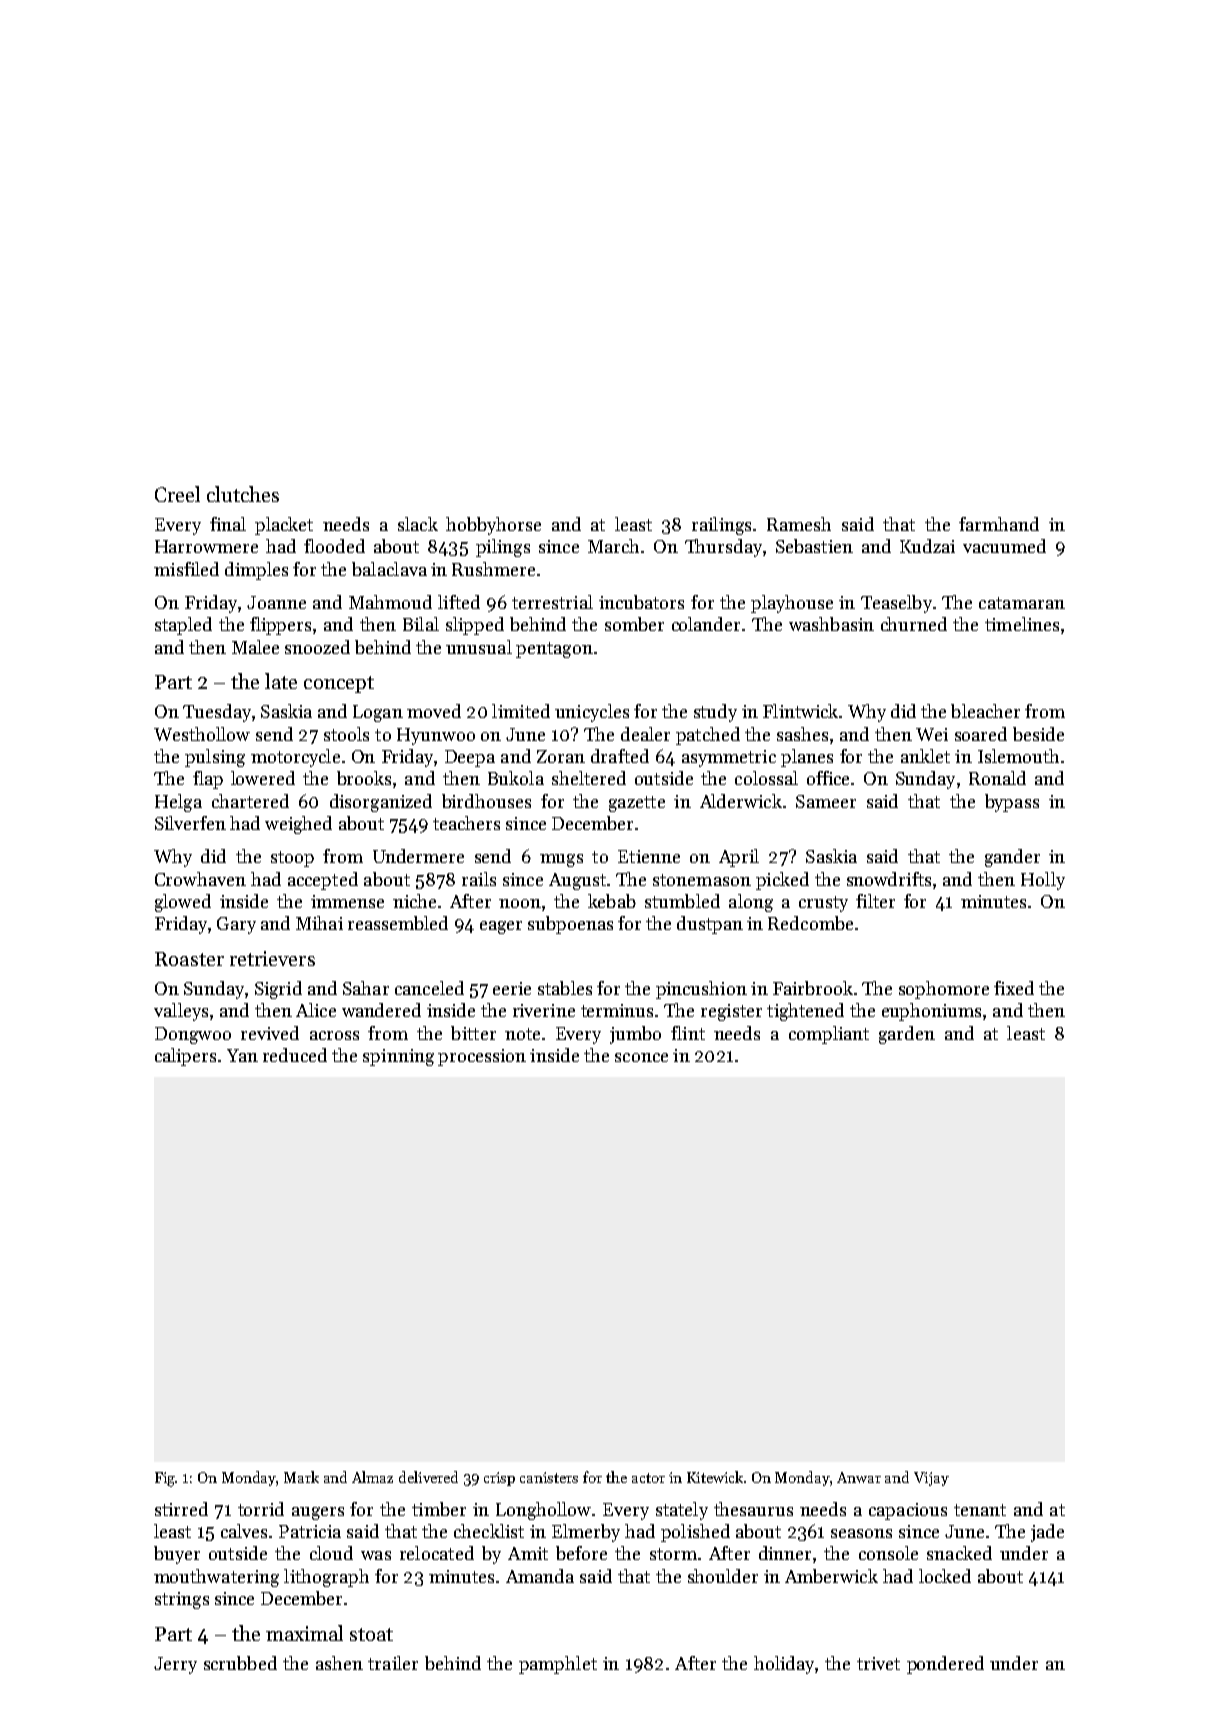 This screenshot has width=1219, height=1724. What do you see at coordinates (931, 1479) in the screenshot?
I see `Vijay` at bounding box center [931, 1479].
